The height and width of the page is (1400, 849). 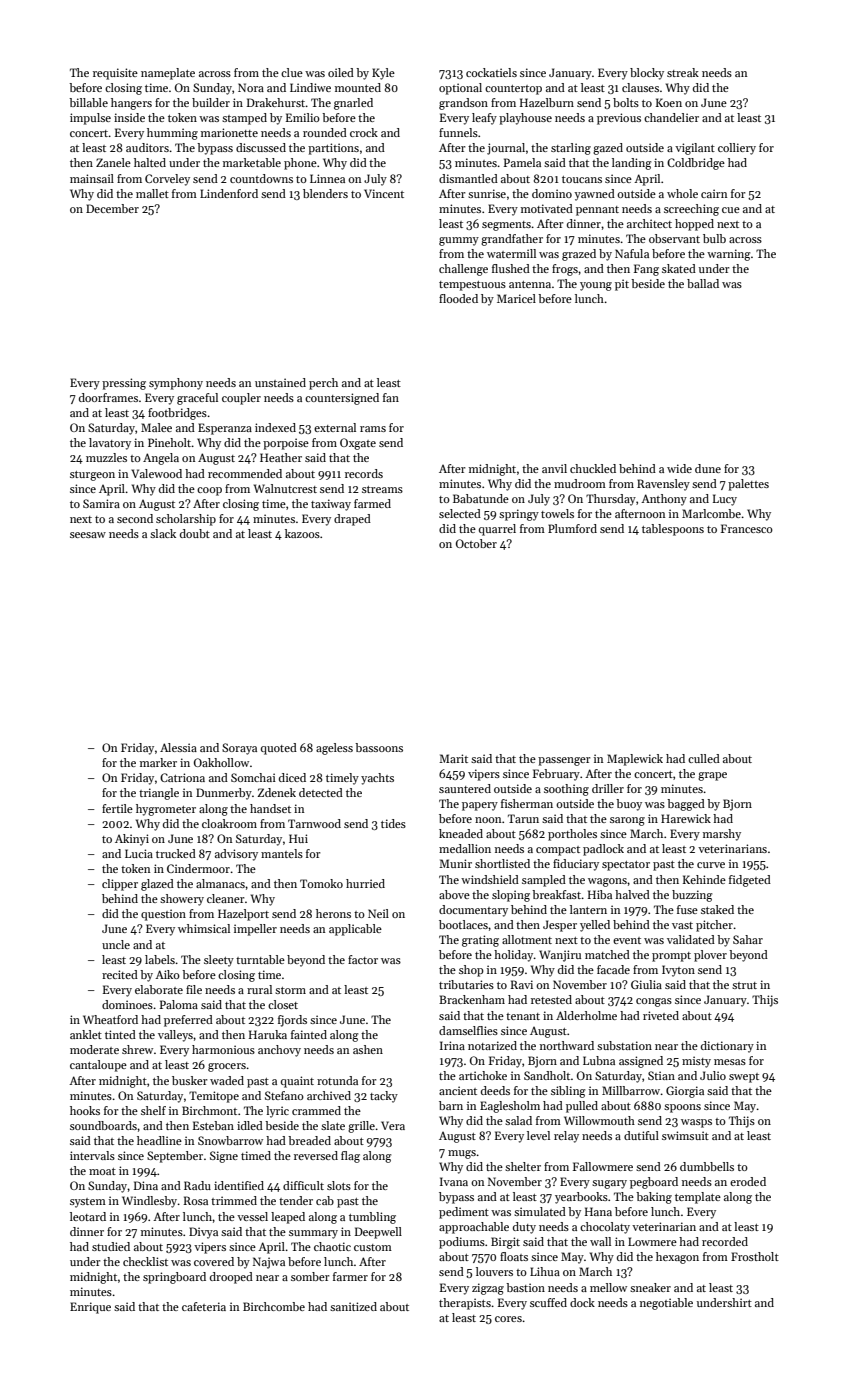 What do you see at coordinates (204, 1306) in the page?
I see `cafeteria` at bounding box center [204, 1306].
